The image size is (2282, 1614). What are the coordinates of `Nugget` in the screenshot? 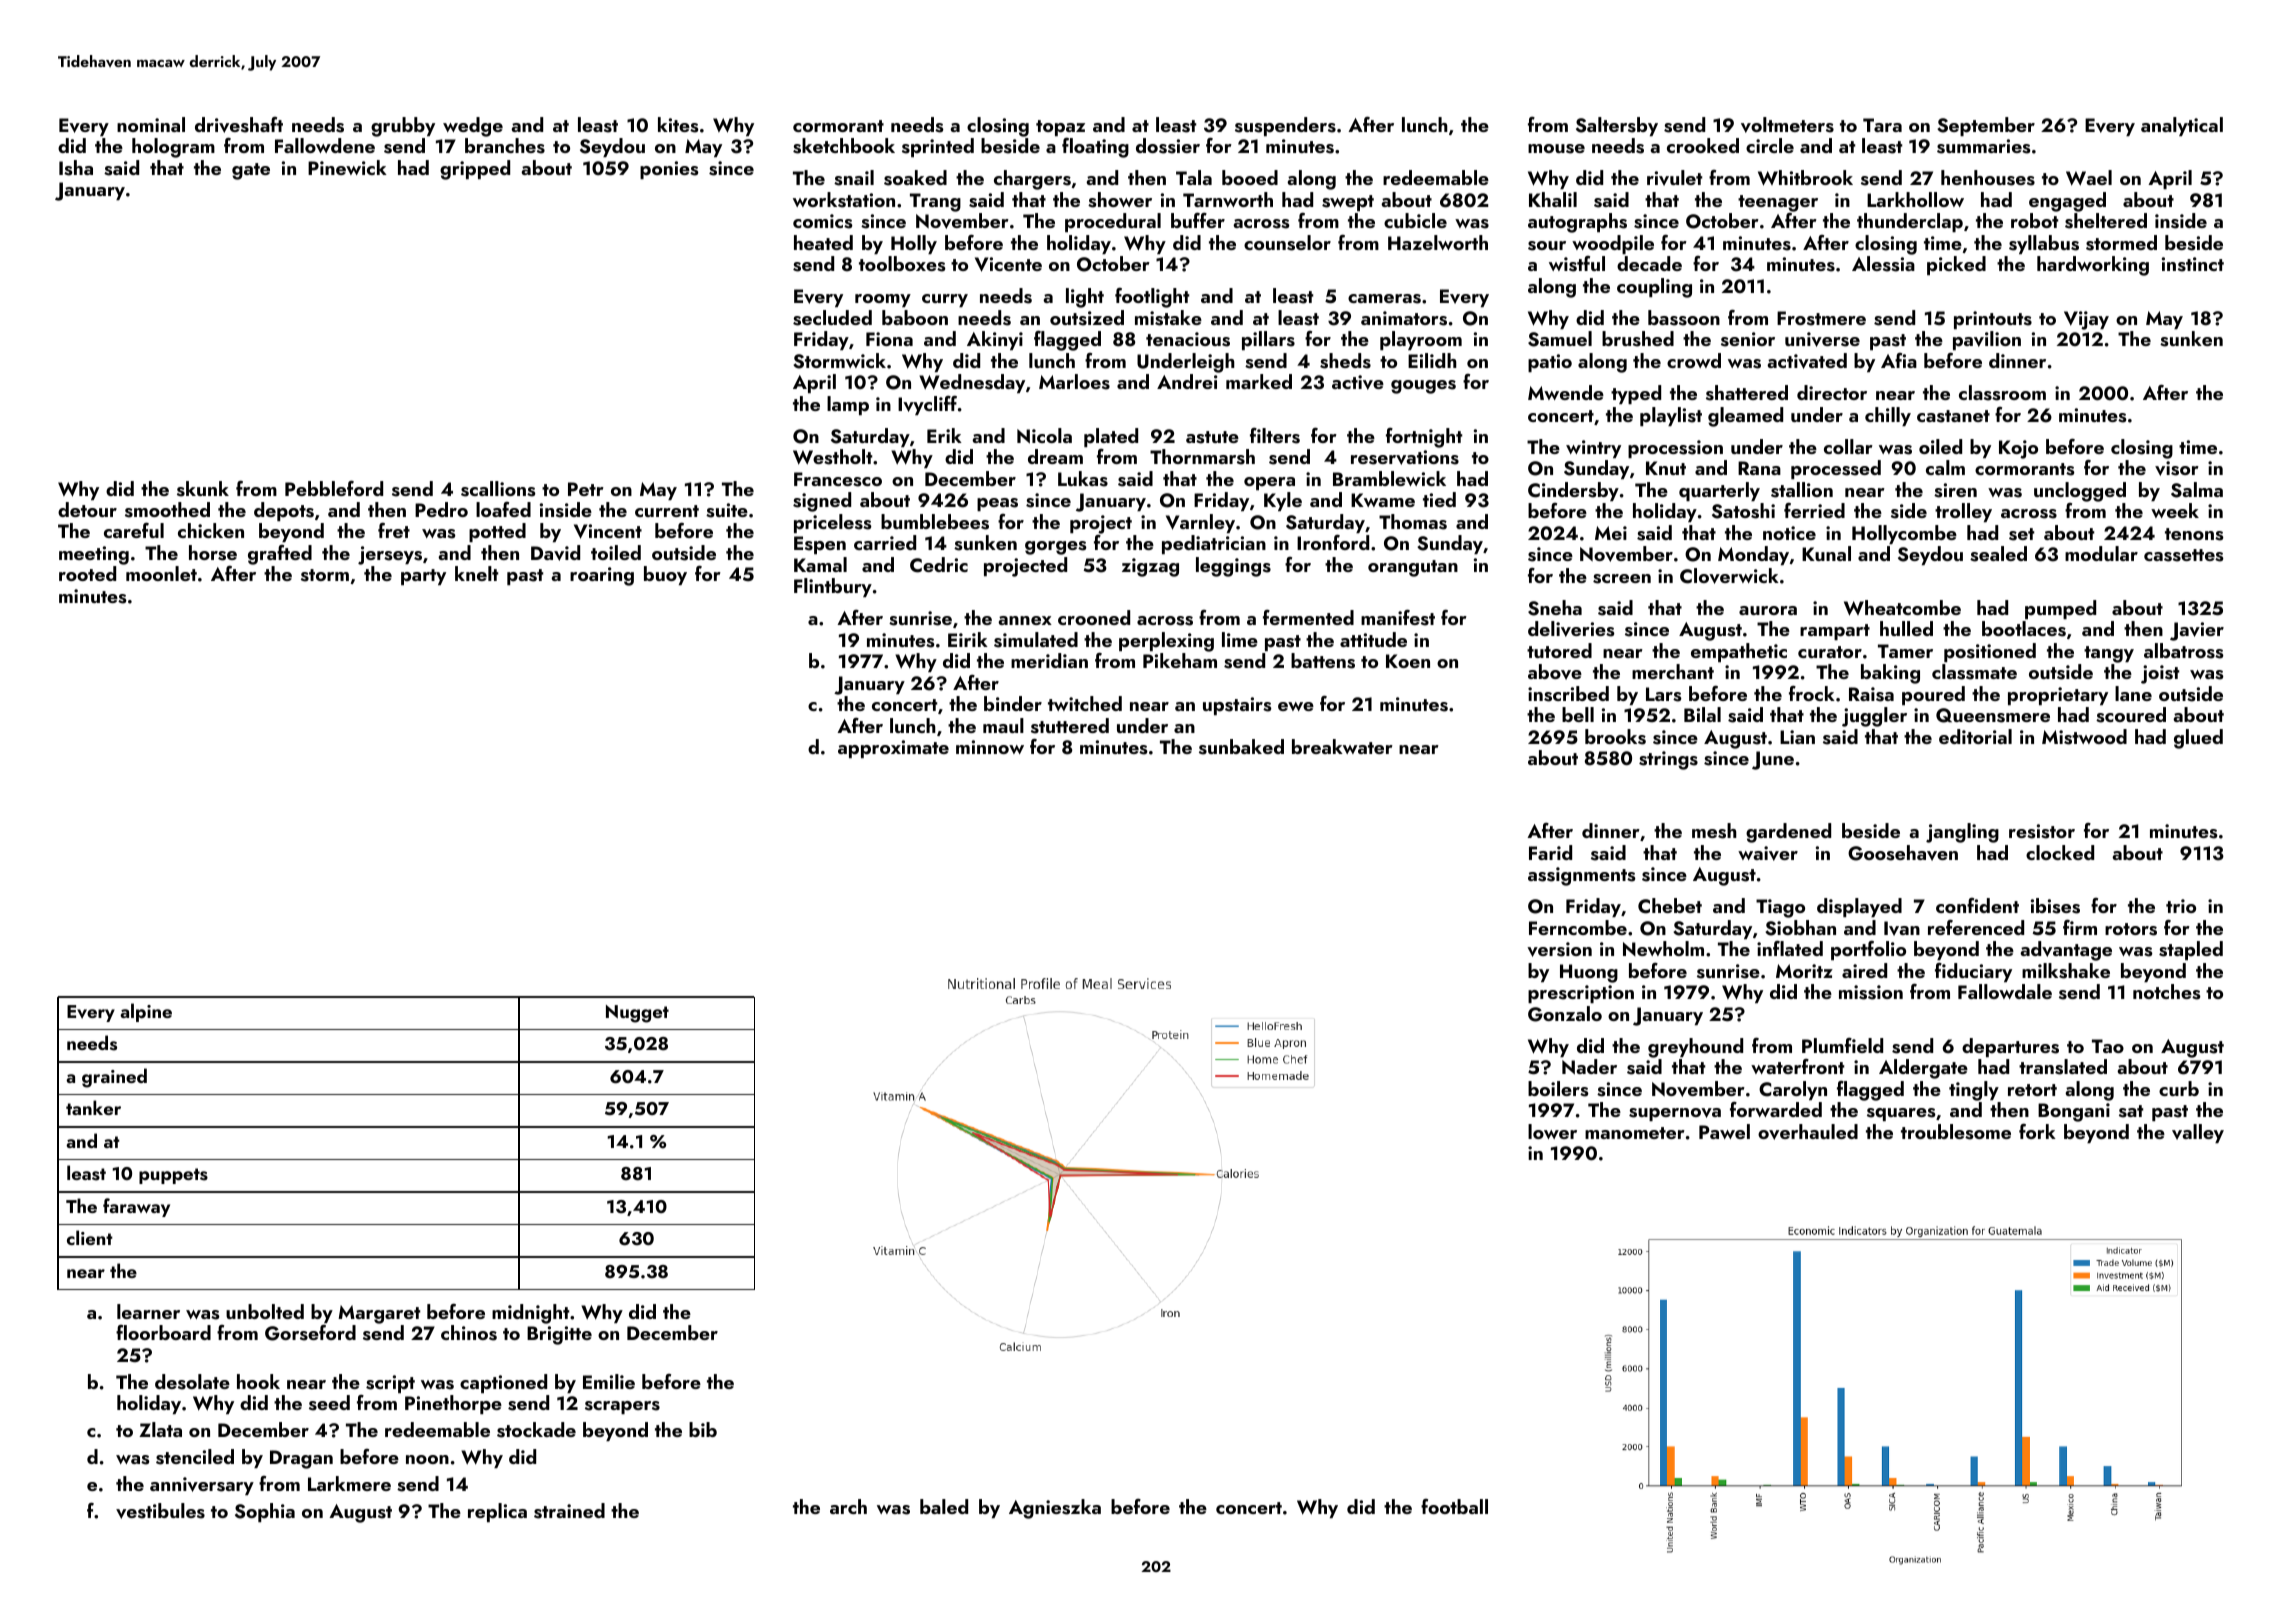 It's located at (637, 1014).
